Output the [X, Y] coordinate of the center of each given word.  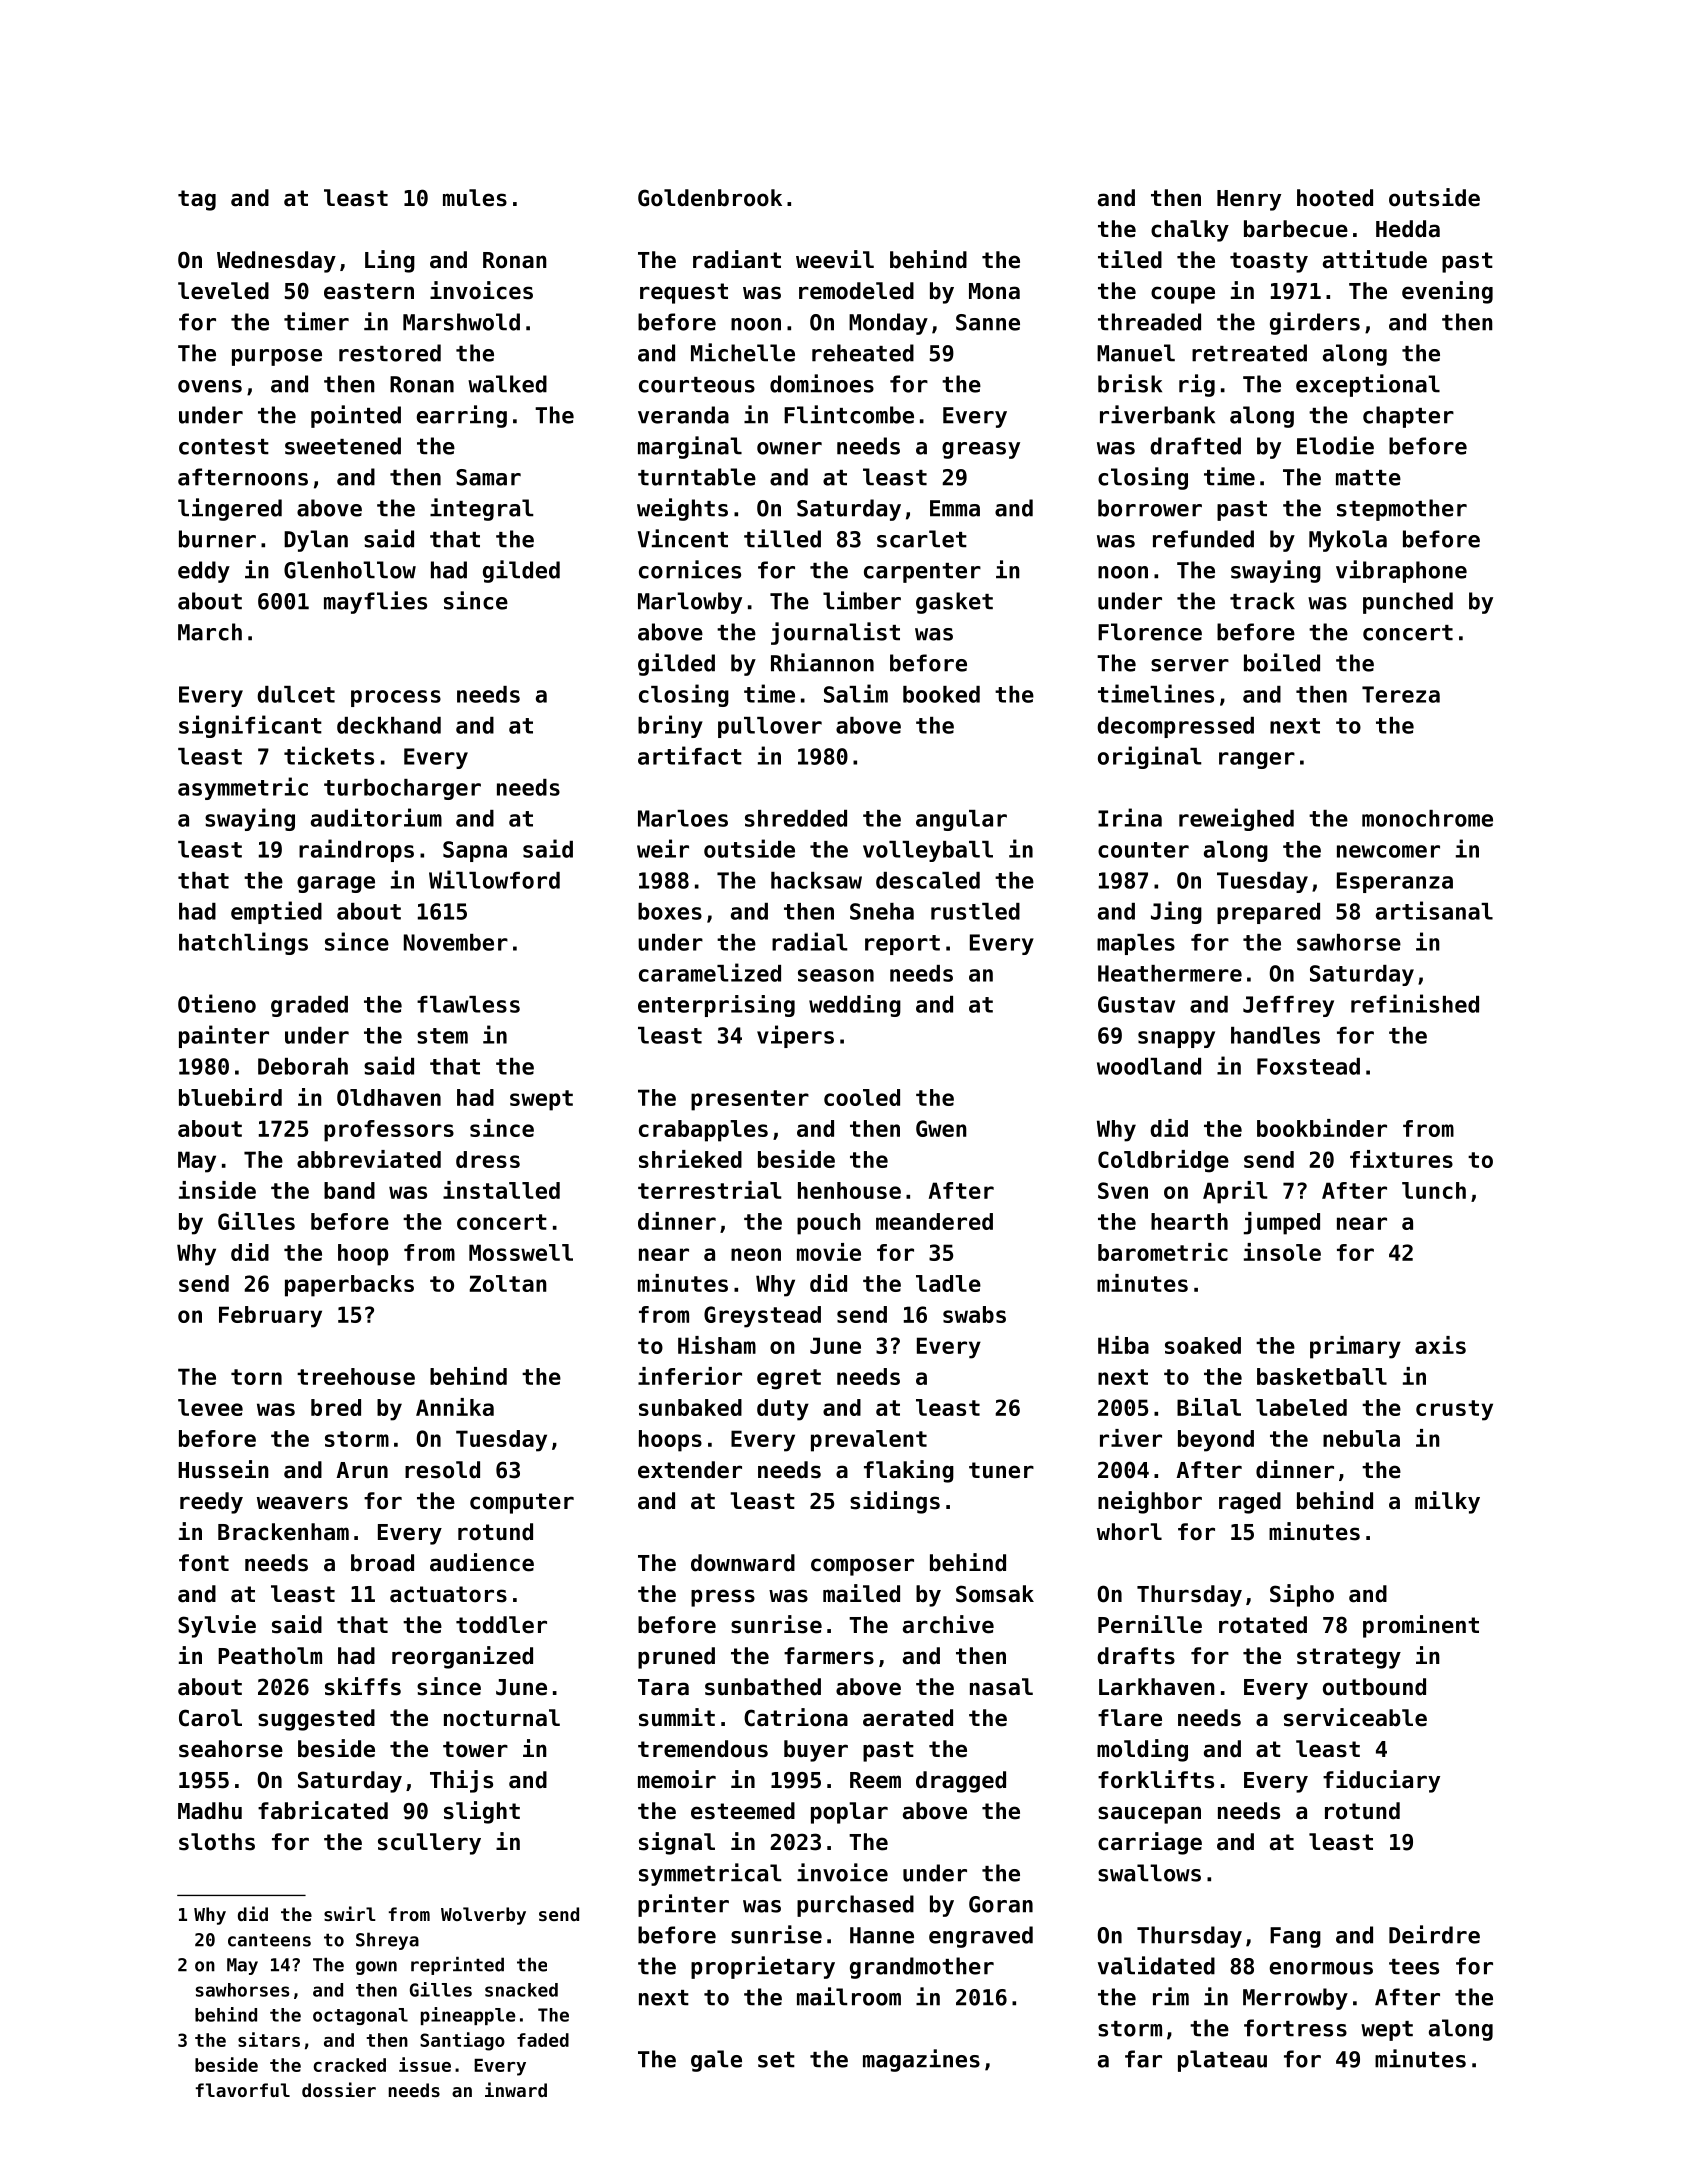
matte [1368, 478]
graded [309, 1006]
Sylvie [217, 1626]
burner [217, 539]
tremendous [703, 1749]
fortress [1295, 2028]
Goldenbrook [710, 198]
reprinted [457, 1966]
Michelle [743, 352]
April [1235, 1192]
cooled [862, 1097]
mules [475, 198]
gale [716, 2061]
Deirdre [1434, 1934]
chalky [1190, 231]
